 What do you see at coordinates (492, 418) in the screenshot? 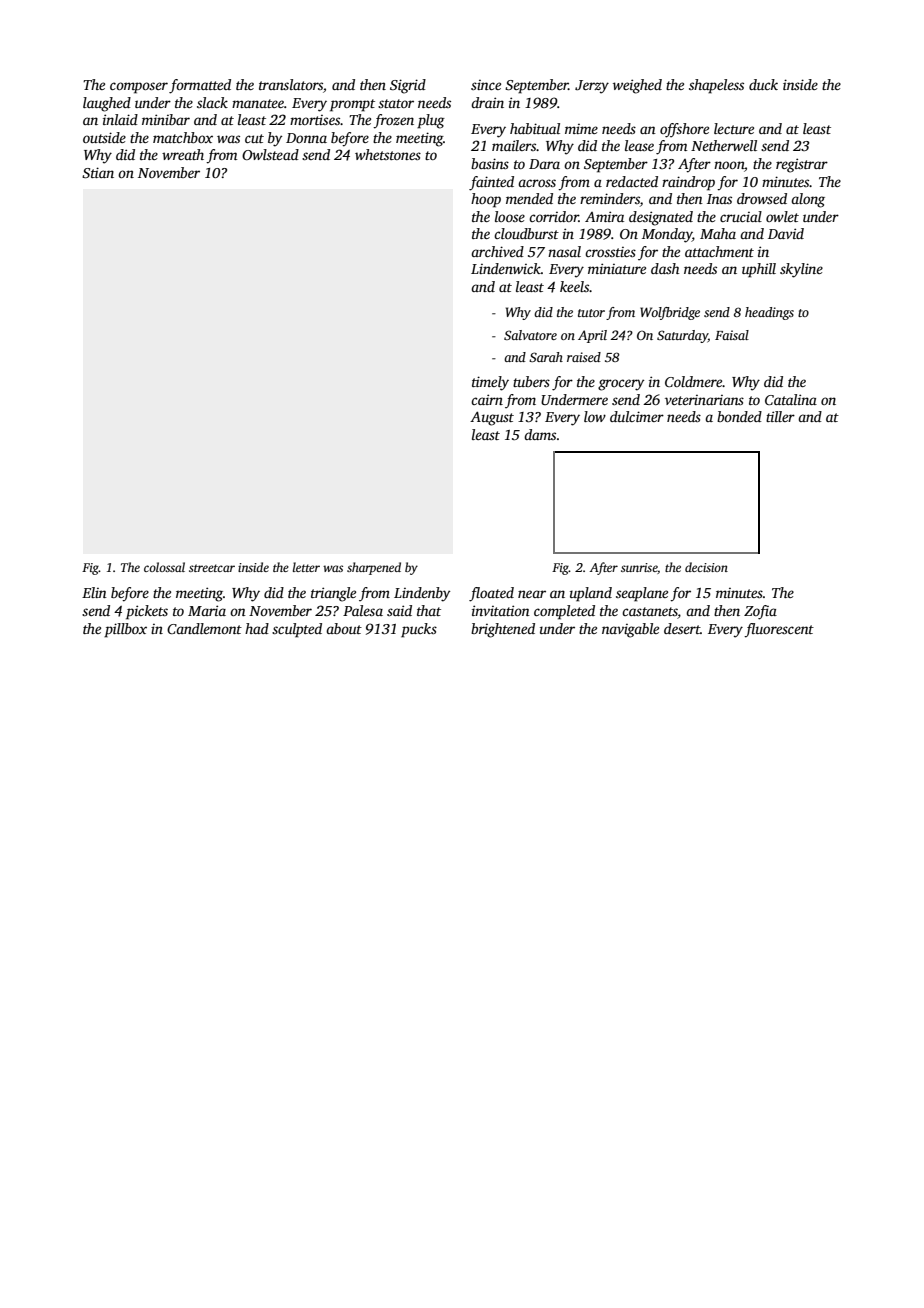
I see `August` at bounding box center [492, 418].
